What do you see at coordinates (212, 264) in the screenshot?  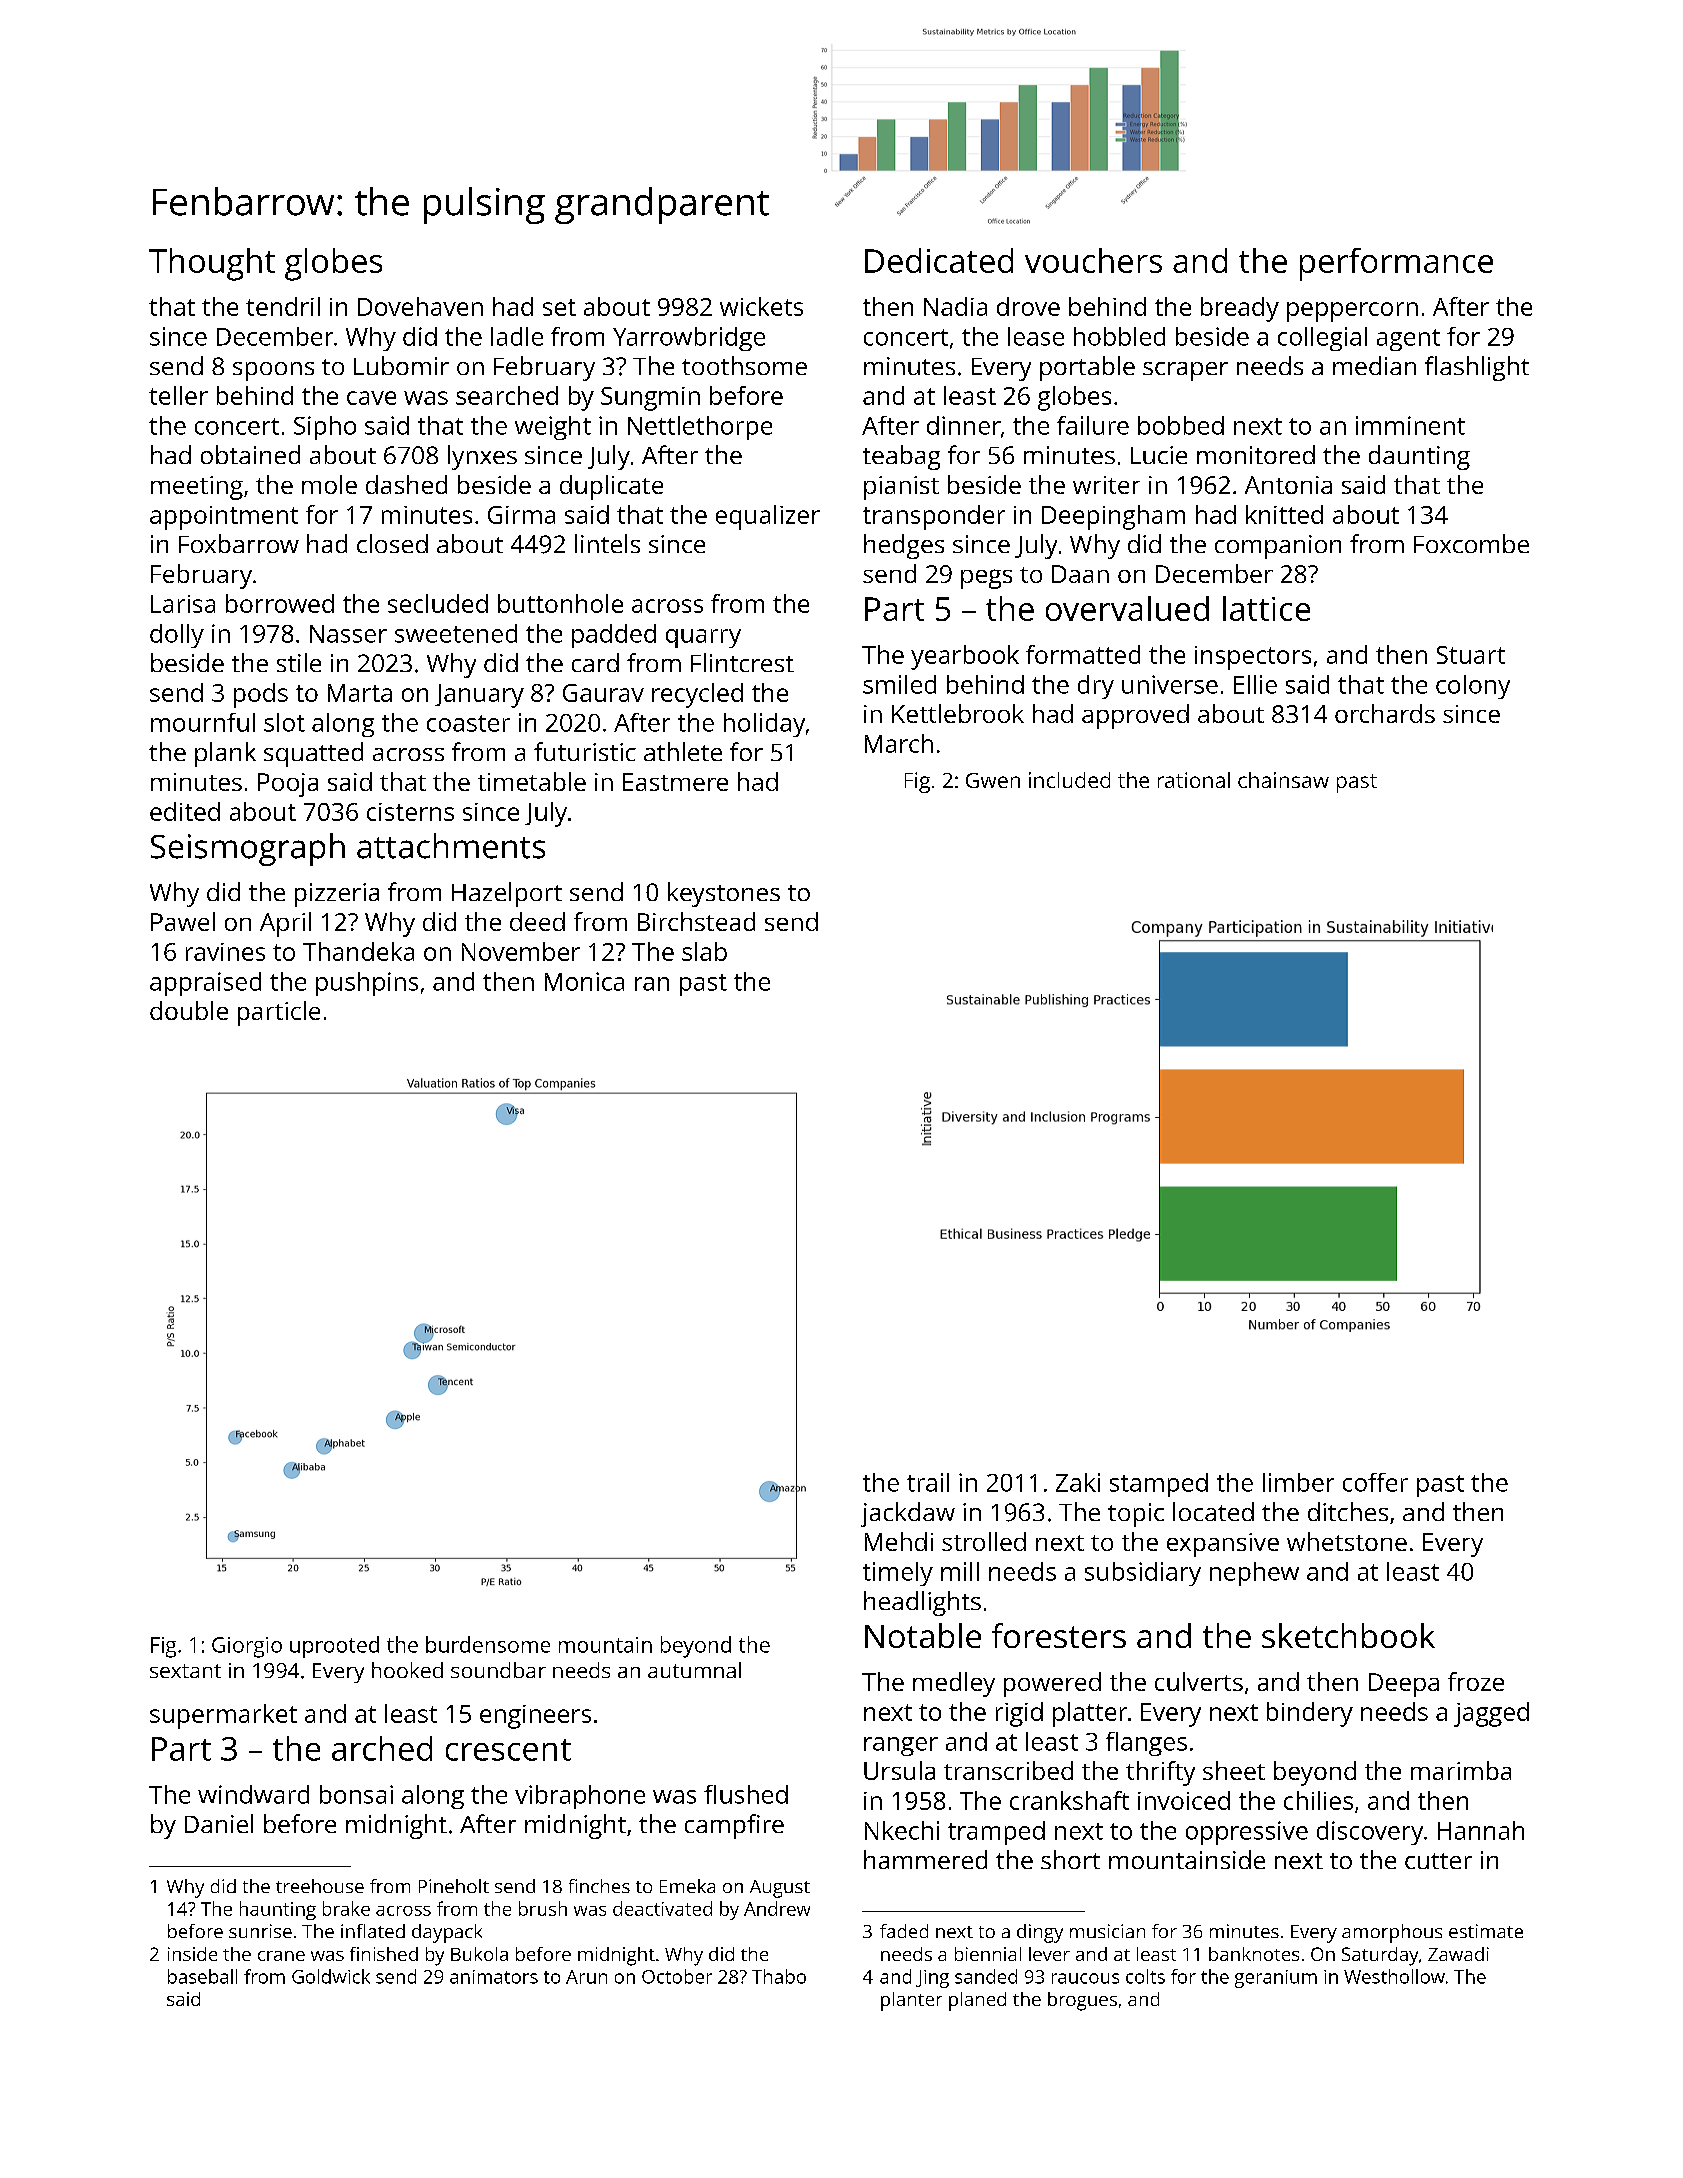 I see `Thought` at bounding box center [212, 264].
